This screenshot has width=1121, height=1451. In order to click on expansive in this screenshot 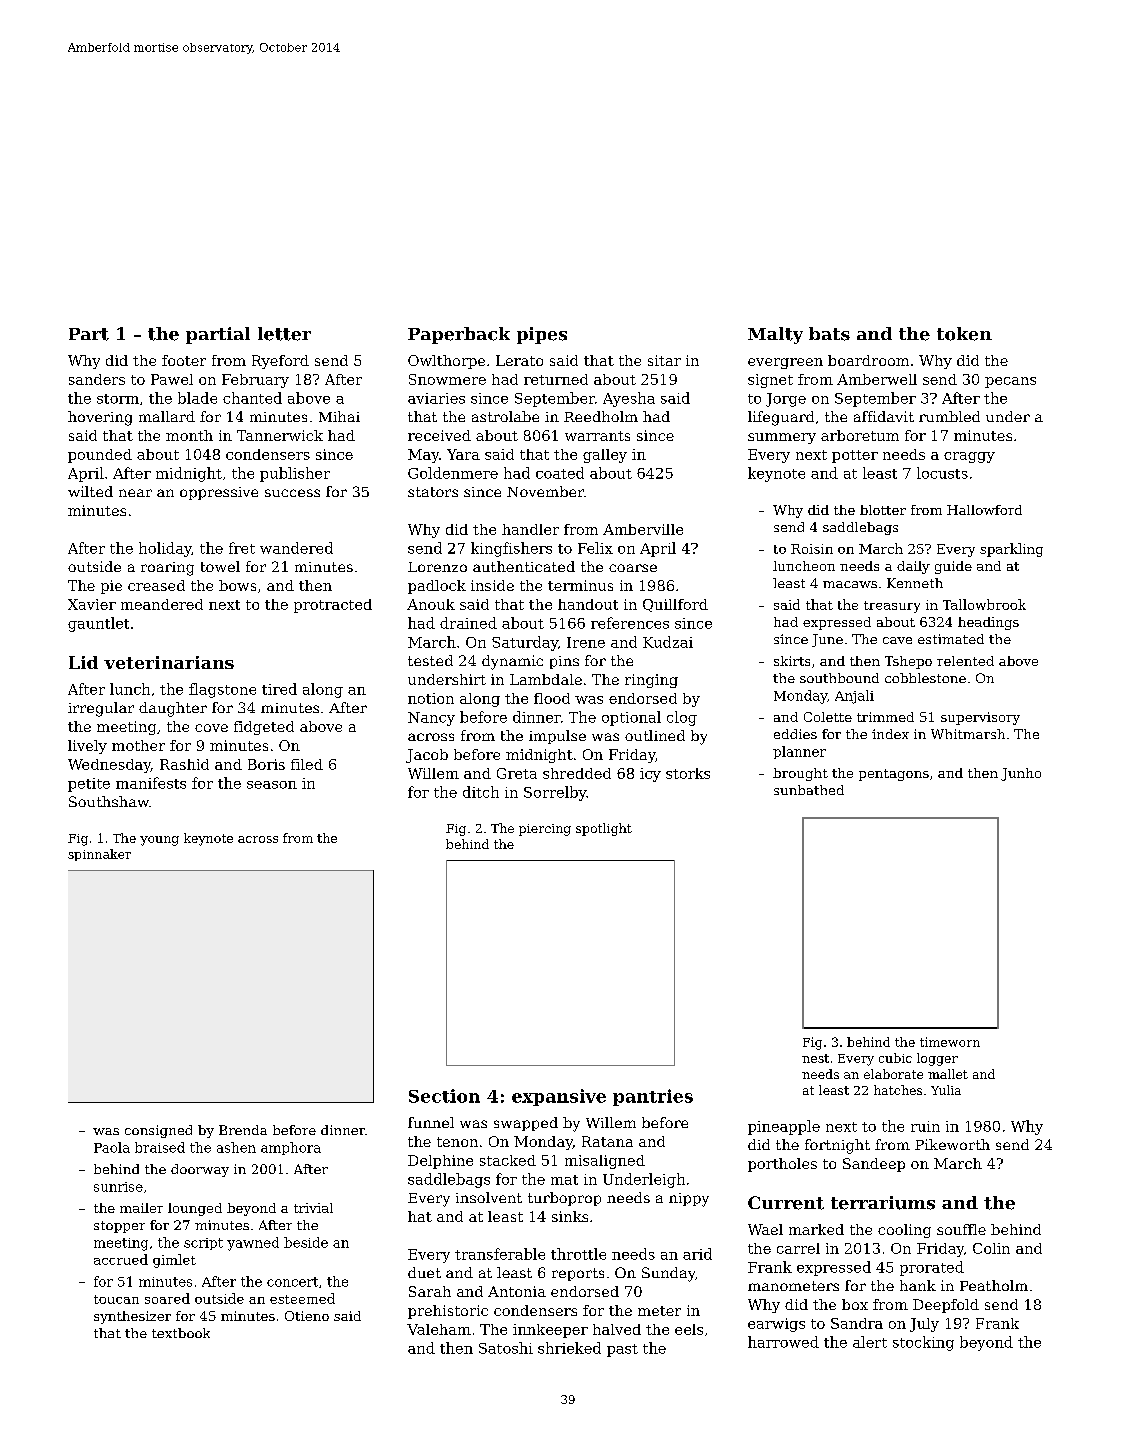, I will do `click(559, 1097)`.
